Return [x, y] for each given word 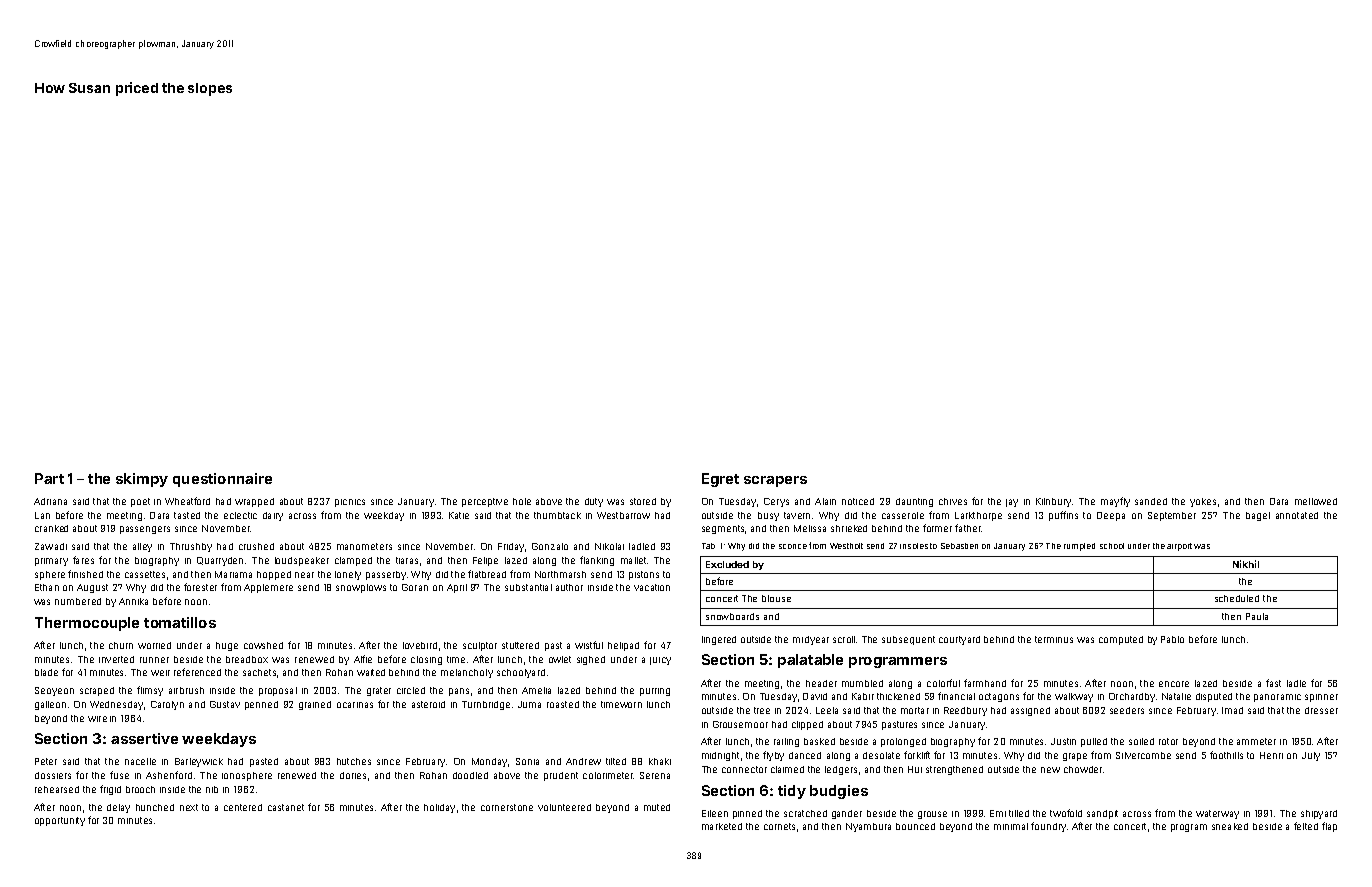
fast [1273, 683]
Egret [720, 480]
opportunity [60, 821]
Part [49, 478]
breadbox [247, 659]
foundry [1048, 827]
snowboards [732, 616]
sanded [1151, 501]
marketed [722, 826]
